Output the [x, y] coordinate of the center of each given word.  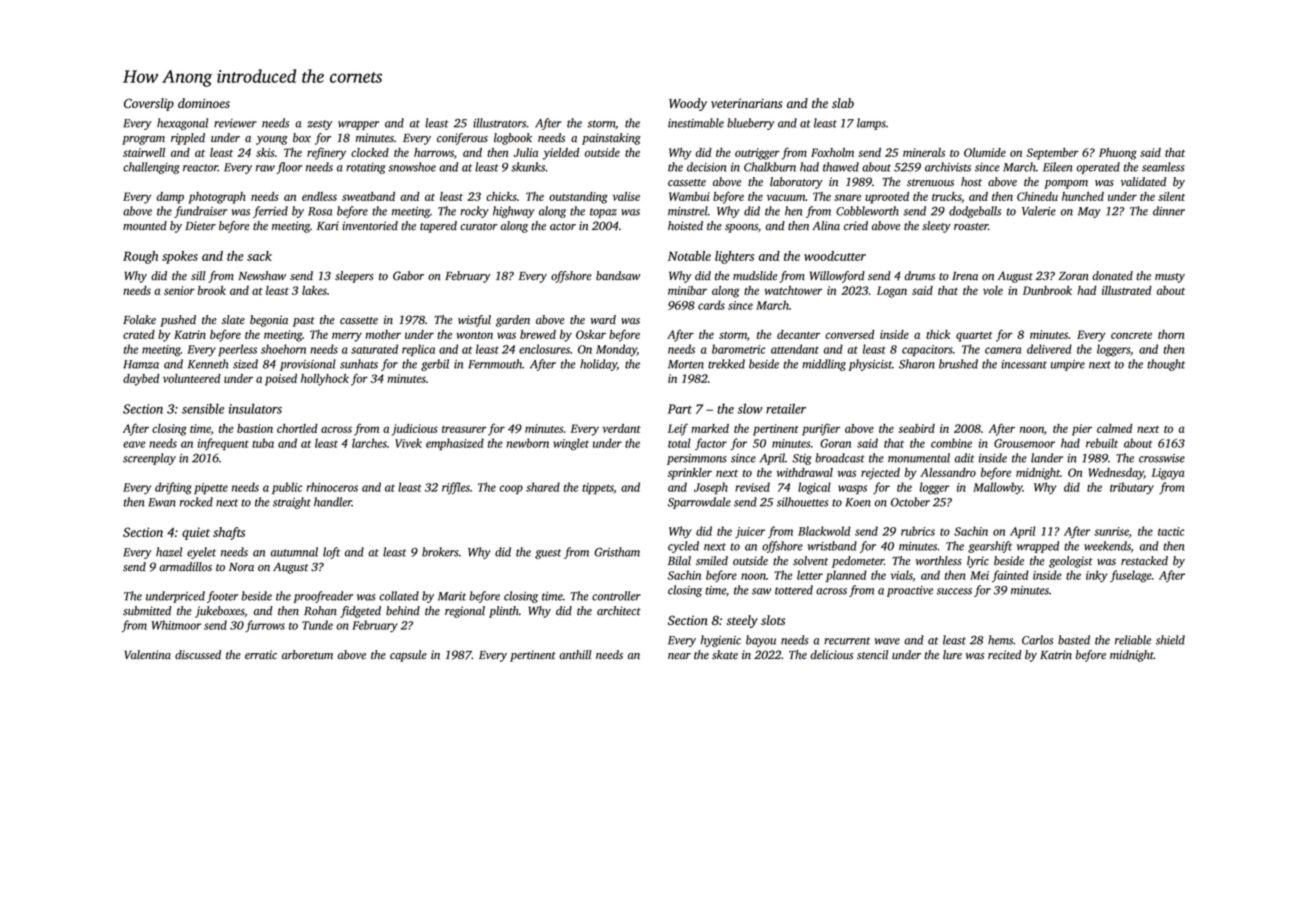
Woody [688, 104]
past [304, 322]
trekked [726, 364]
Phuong [1118, 154]
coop [511, 489]
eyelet [201, 553]
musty [1170, 278]
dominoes [204, 103]
